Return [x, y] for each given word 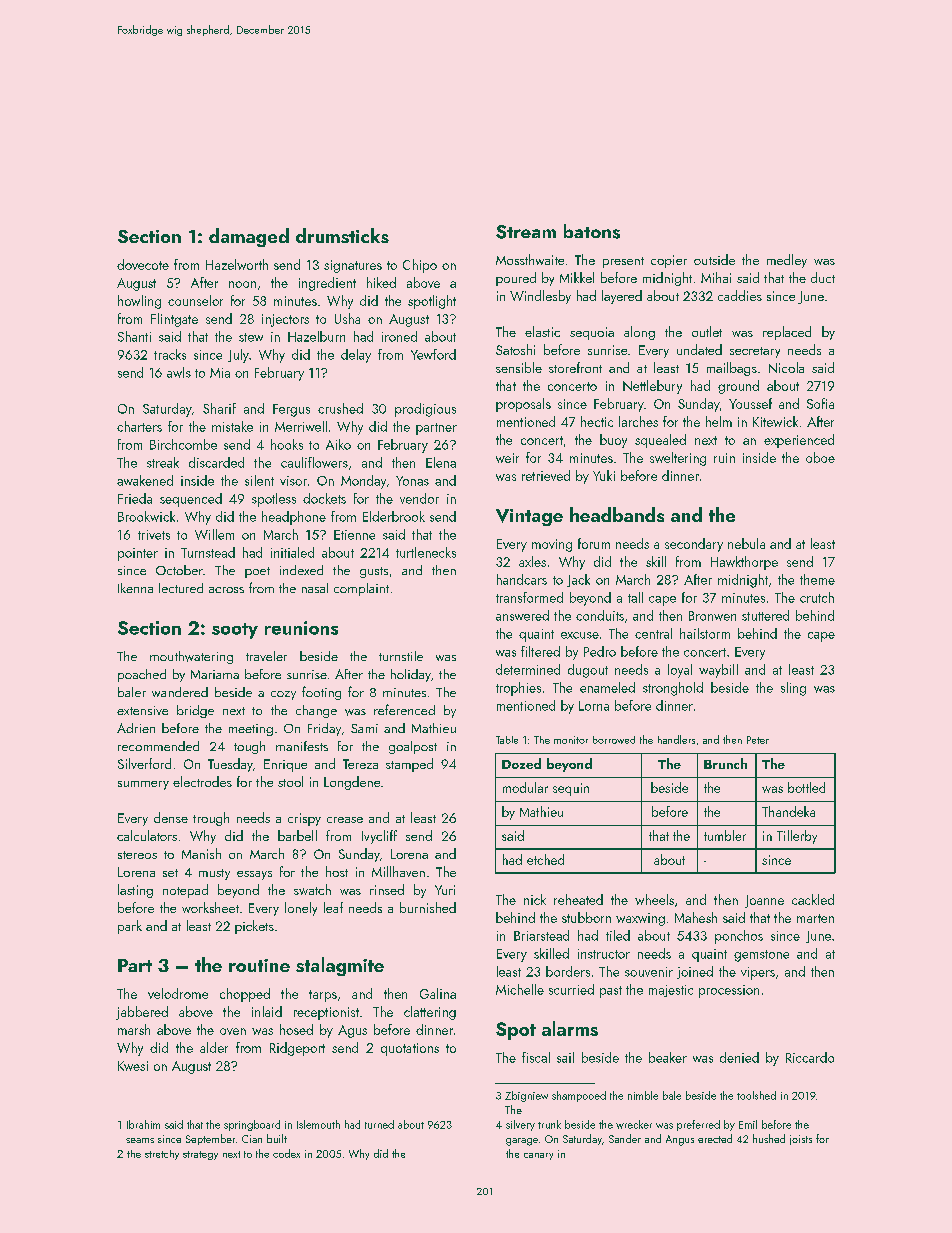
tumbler [725, 835]
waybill [718, 671]
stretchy [162, 1155]
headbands [617, 514]
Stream [526, 232]
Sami [364, 728]
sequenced [191, 500]
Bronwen [712, 616]
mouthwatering [191, 657]
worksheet [210, 907]
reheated [578, 899]
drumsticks [342, 235]
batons [592, 231]
